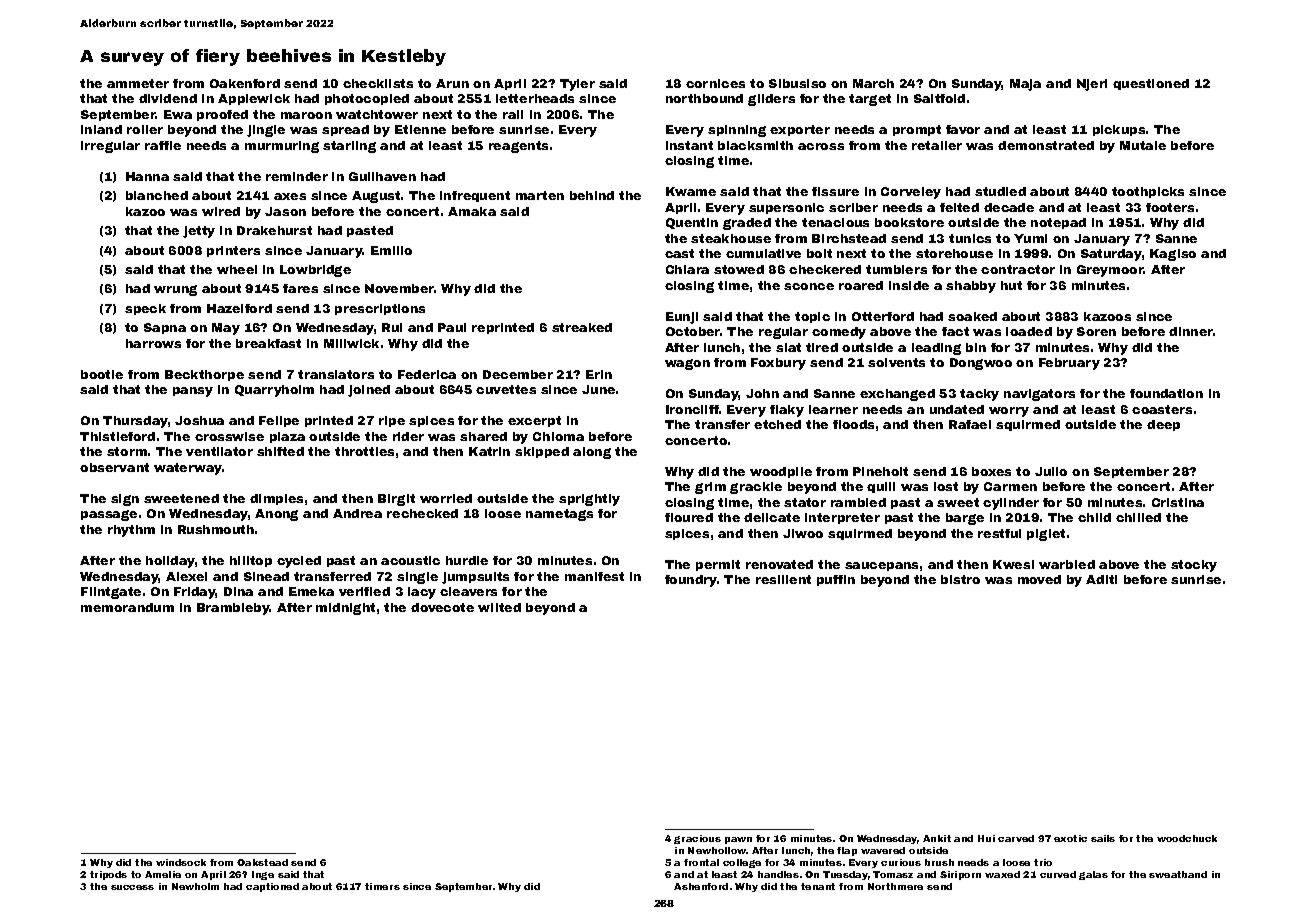 This screenshot has height=924, width=1308. What do you see at coordinates (299, 562) in the screenshot?
I see `cycled` at bounding box center [299, 562].
